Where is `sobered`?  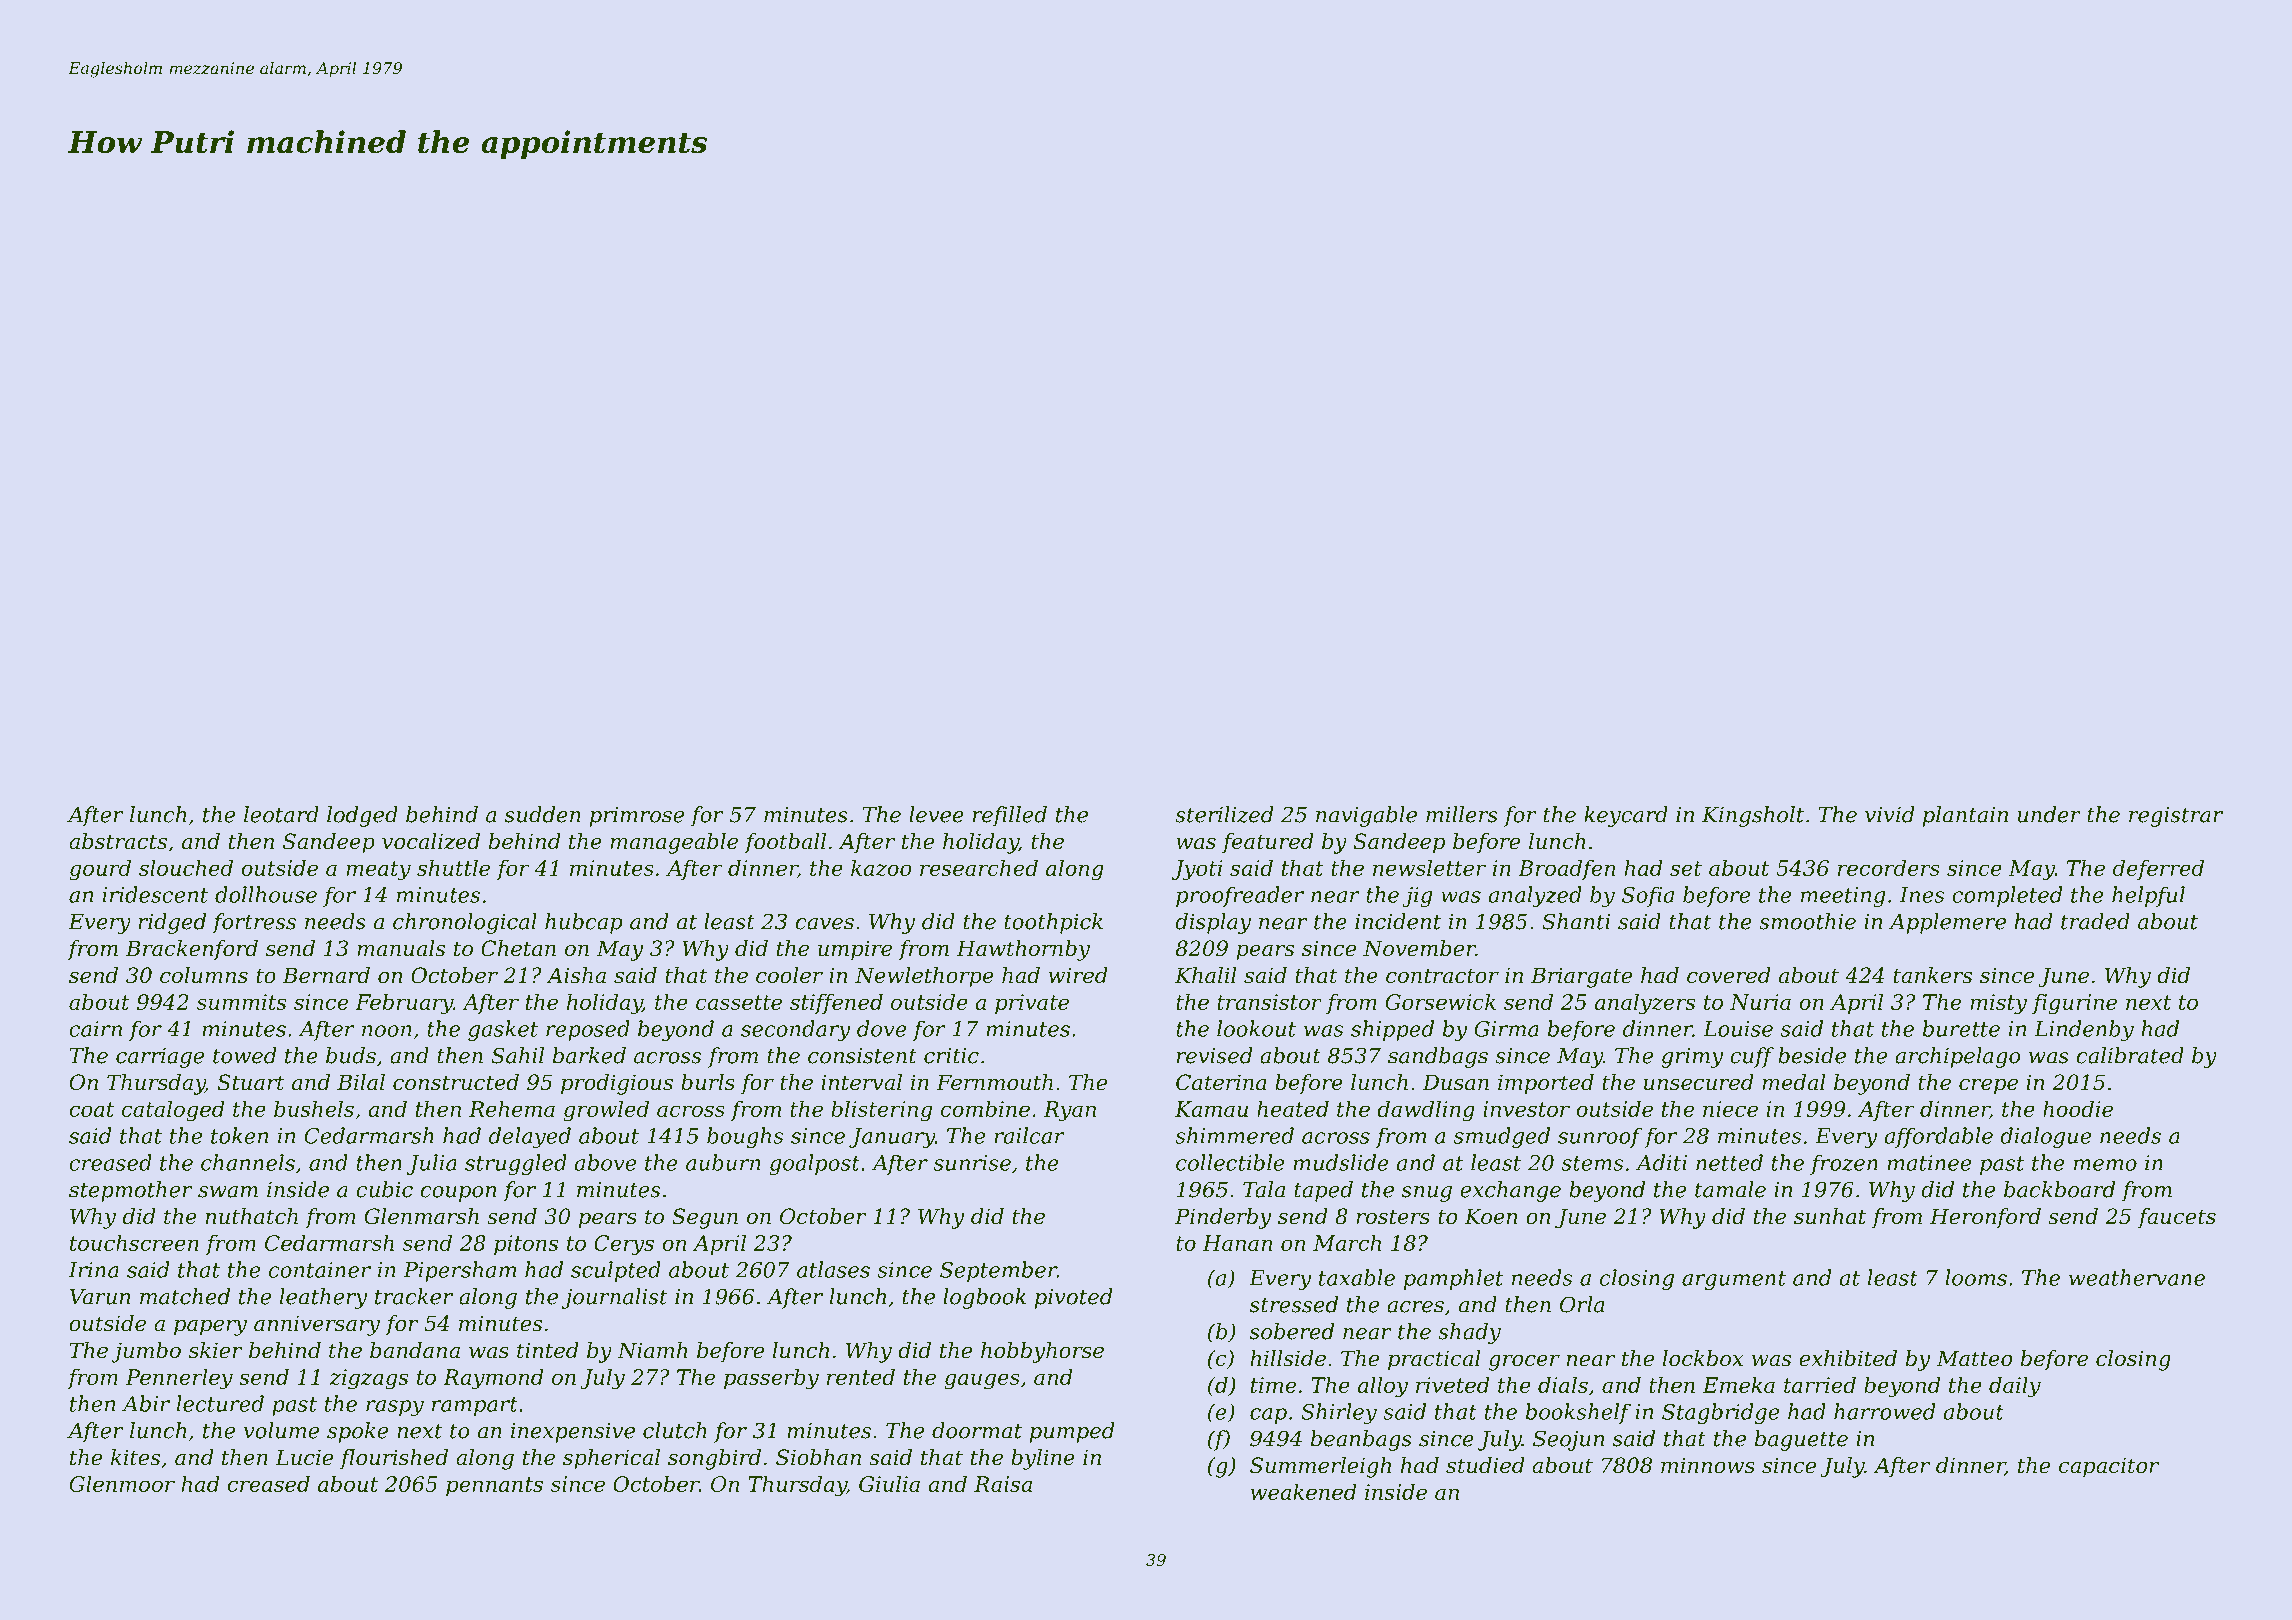
sobered is located at coordinates (1292, 1331).
